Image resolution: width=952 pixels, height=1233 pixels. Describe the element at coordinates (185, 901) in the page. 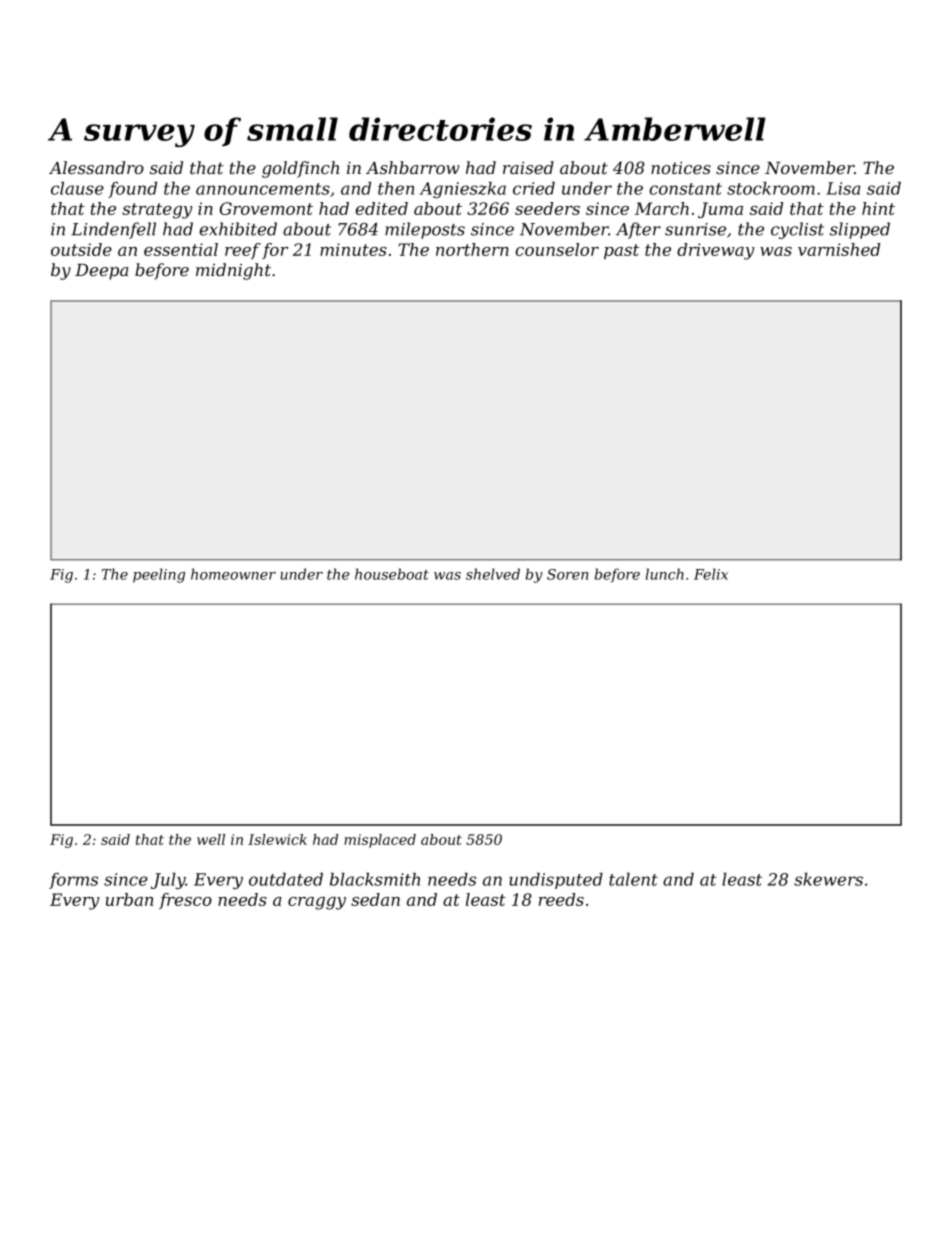

I see `fresco` at that location.
